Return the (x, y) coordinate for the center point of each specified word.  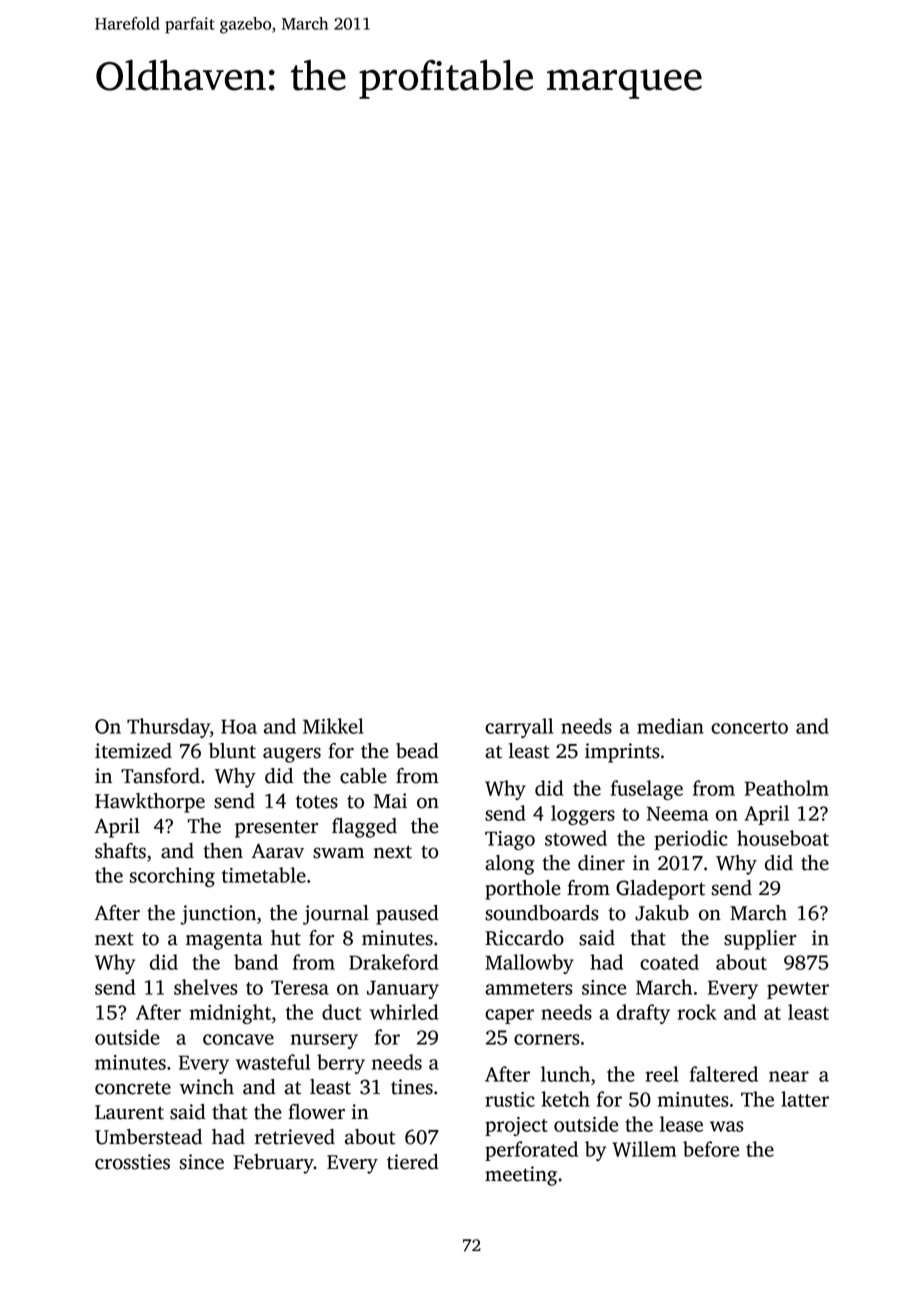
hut (286, 938)
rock (697, 1012)
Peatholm (786, 788)
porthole (523, 890)
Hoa (239, 726)
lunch (565, 1074)
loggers (583, 815)
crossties (132, 1162)
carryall (519, 728)
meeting (521, 1176)
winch (206, 1087)
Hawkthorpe (150, 803)
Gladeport (660, 890)
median (670, 726)
